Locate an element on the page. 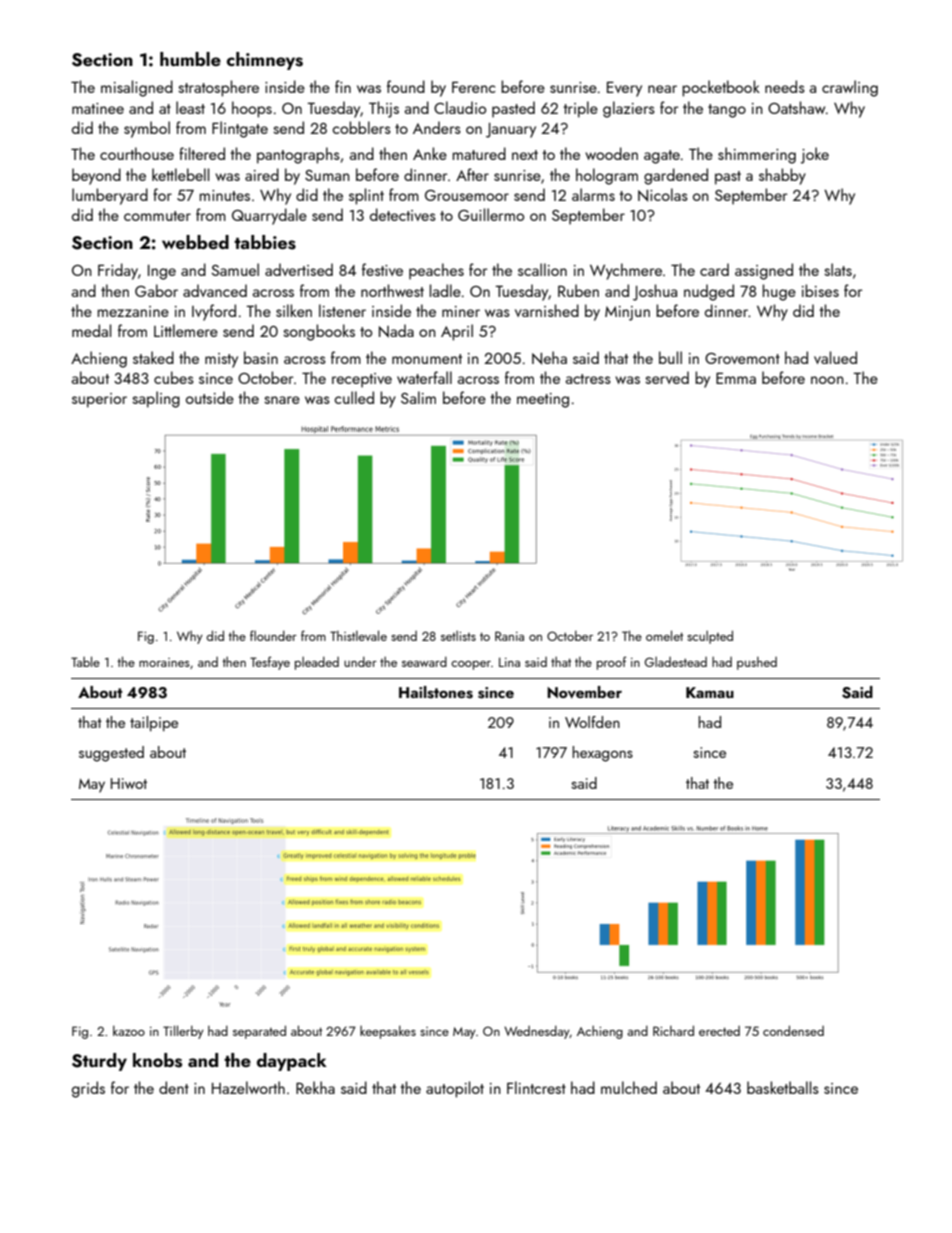 This image has height=1233, width=952. kazoo is located at coordinates (129, 1030).
